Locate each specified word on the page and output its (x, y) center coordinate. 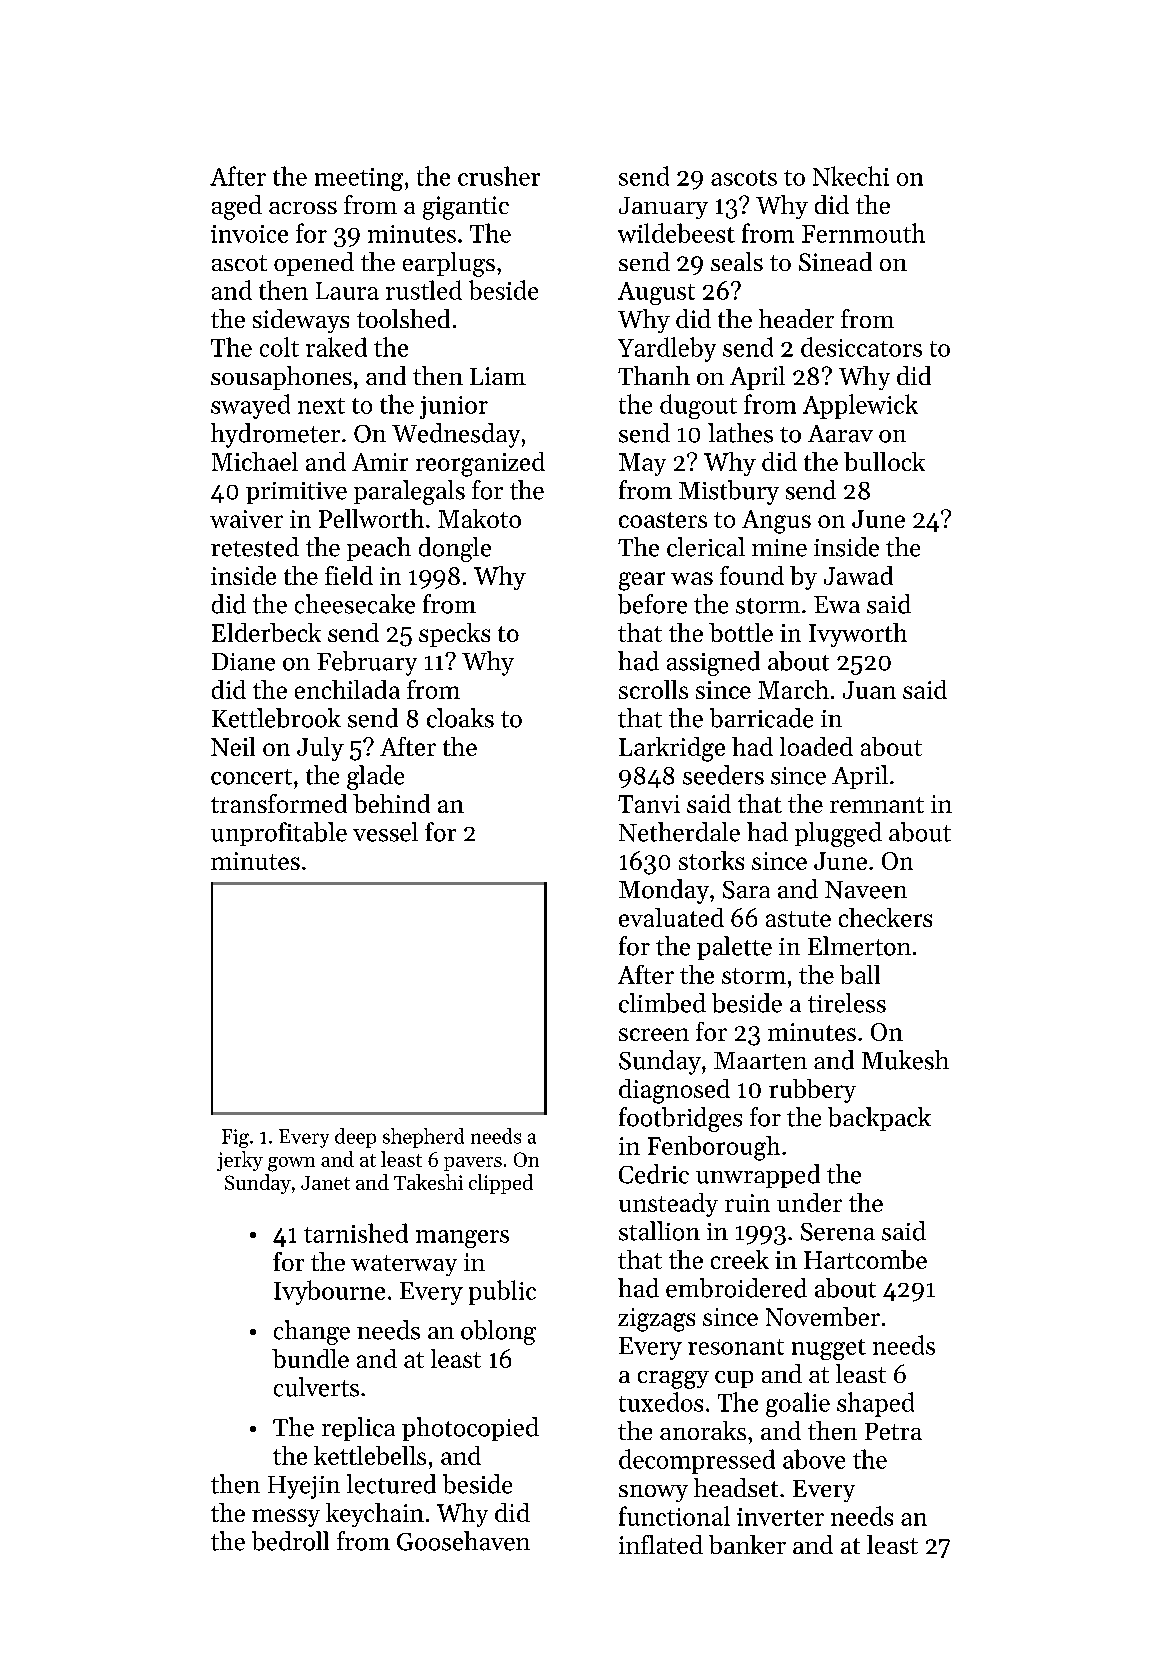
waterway (404, 1265)
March (793, 689)
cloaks (460, 718)
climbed (662, 1003)
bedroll (290, 1541)
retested (255, 547)
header (796, 318)
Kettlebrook (276, 718)
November (823, 1316)
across (303, 207)
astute (798, 919)
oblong (498, 1332)
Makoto (479, 518)
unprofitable (279, 834)
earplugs (449, 264)
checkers (885, 917)
